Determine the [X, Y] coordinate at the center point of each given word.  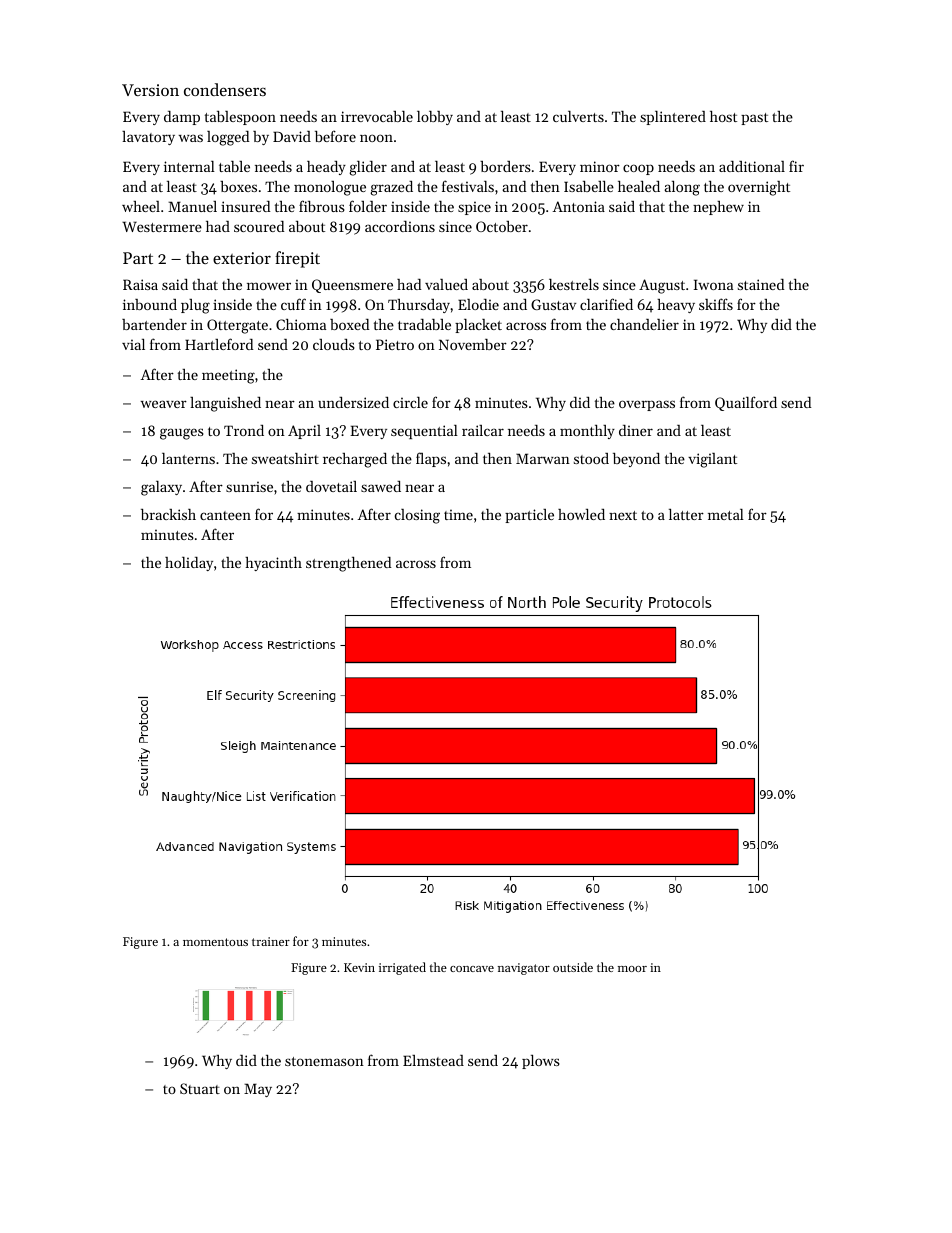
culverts [578, 116]
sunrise [249, 486]
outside [573, 967]
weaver [164, 404]
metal [726, 514]
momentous [215, 942]
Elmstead [433, 1060]
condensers [225, 89]
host [723, 116]
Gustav [553, 304]
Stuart [200, 1088]
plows [541, 1062]
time [458, 514]
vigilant [712, 460]
